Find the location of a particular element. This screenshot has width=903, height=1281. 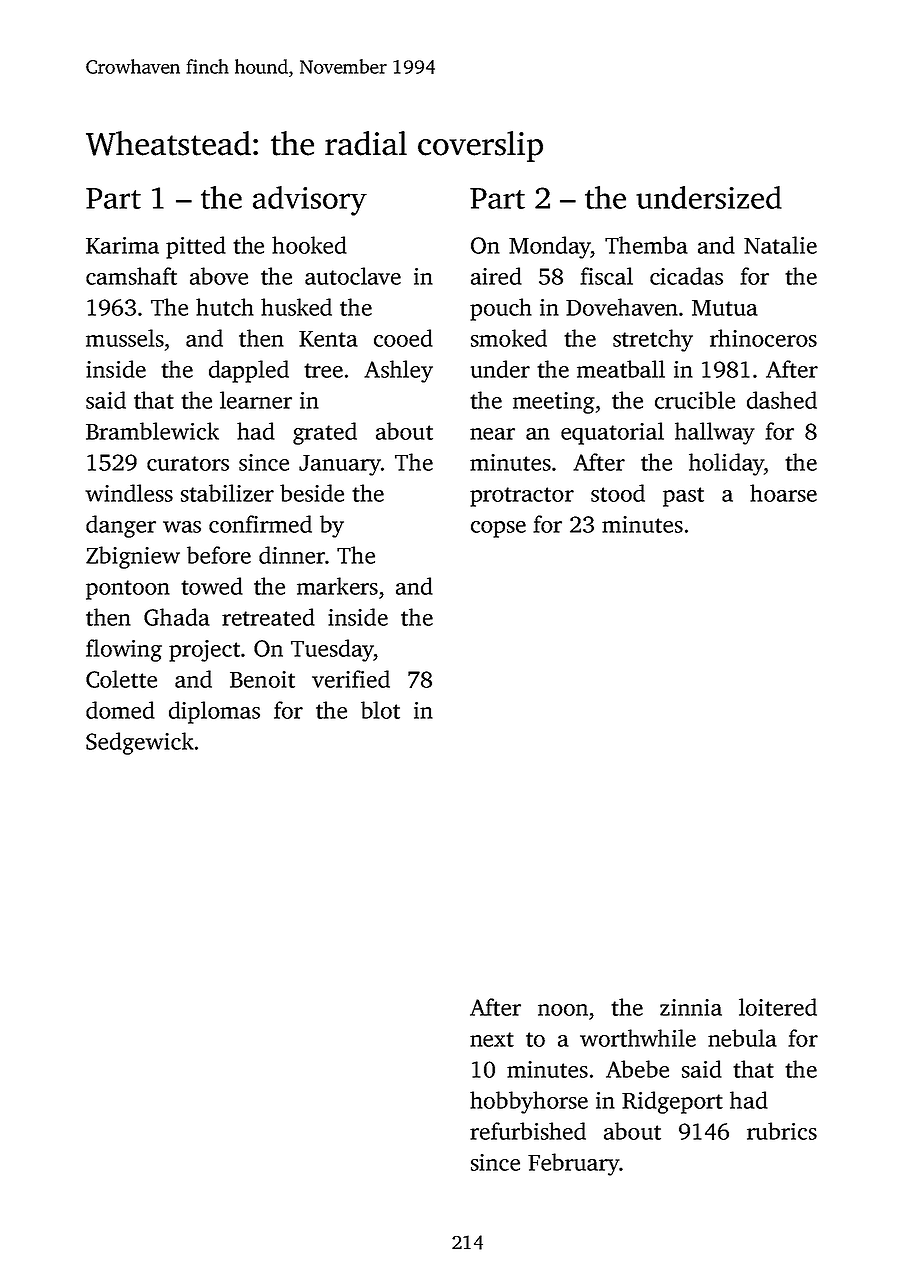

mussels is located at coordinates (125, 338).
